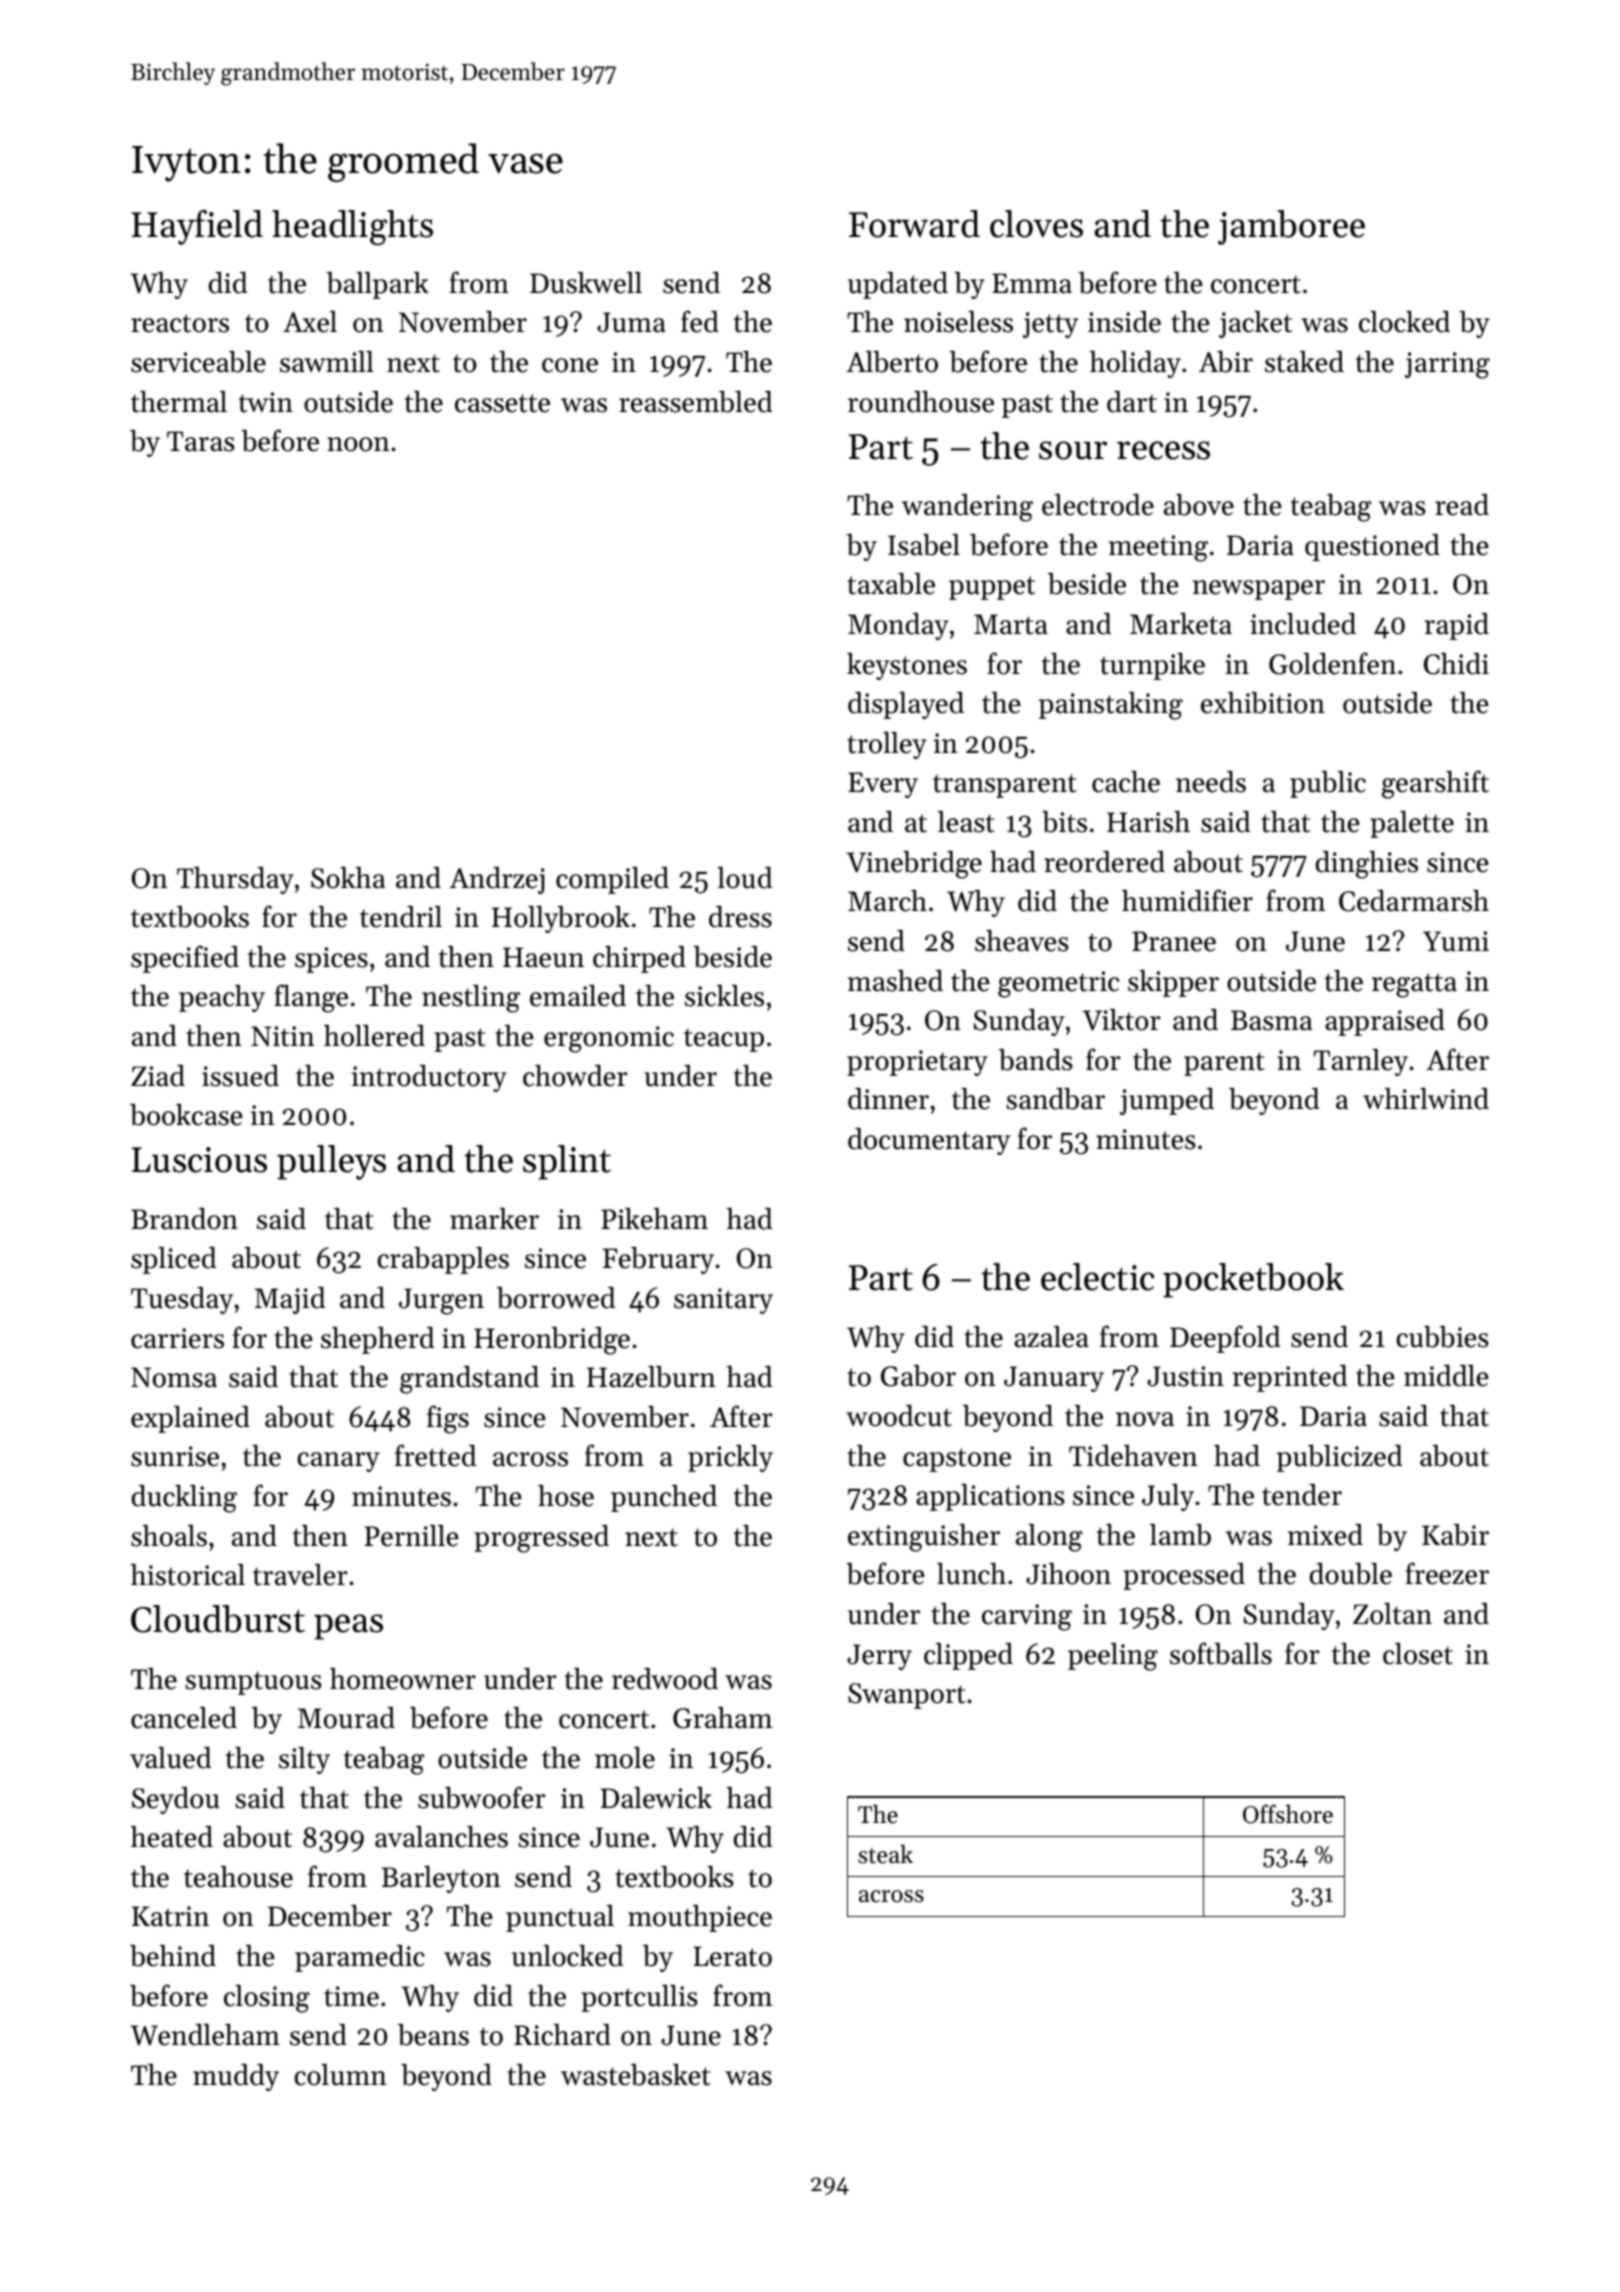 The height and width of the screenshot is (2292, 1620). What do you see at coordinates (992, 588) in the screenshot?
I see `puppet` at bounding box center [992, 588].
